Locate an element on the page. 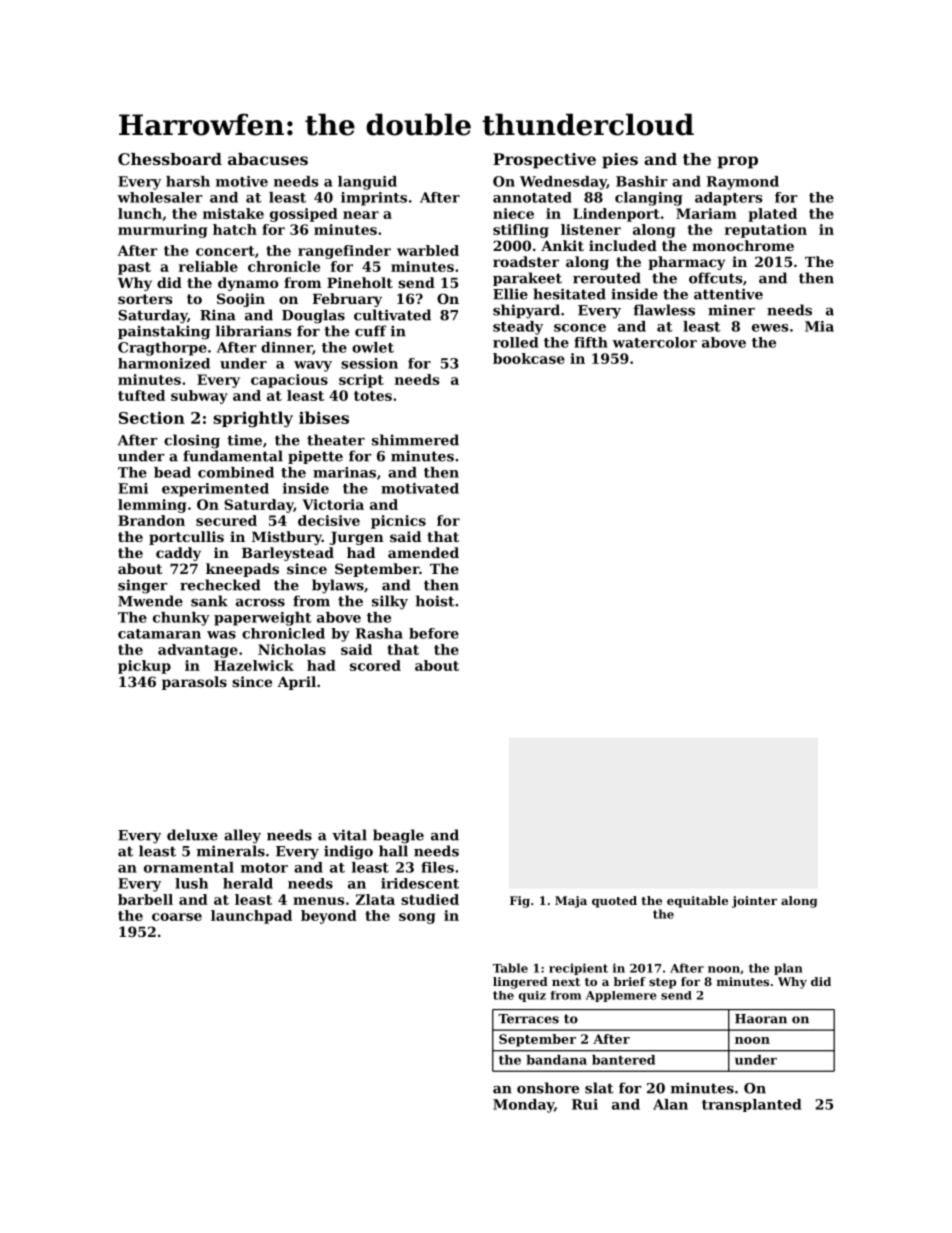  scored is located at coordinates (375, 665).
